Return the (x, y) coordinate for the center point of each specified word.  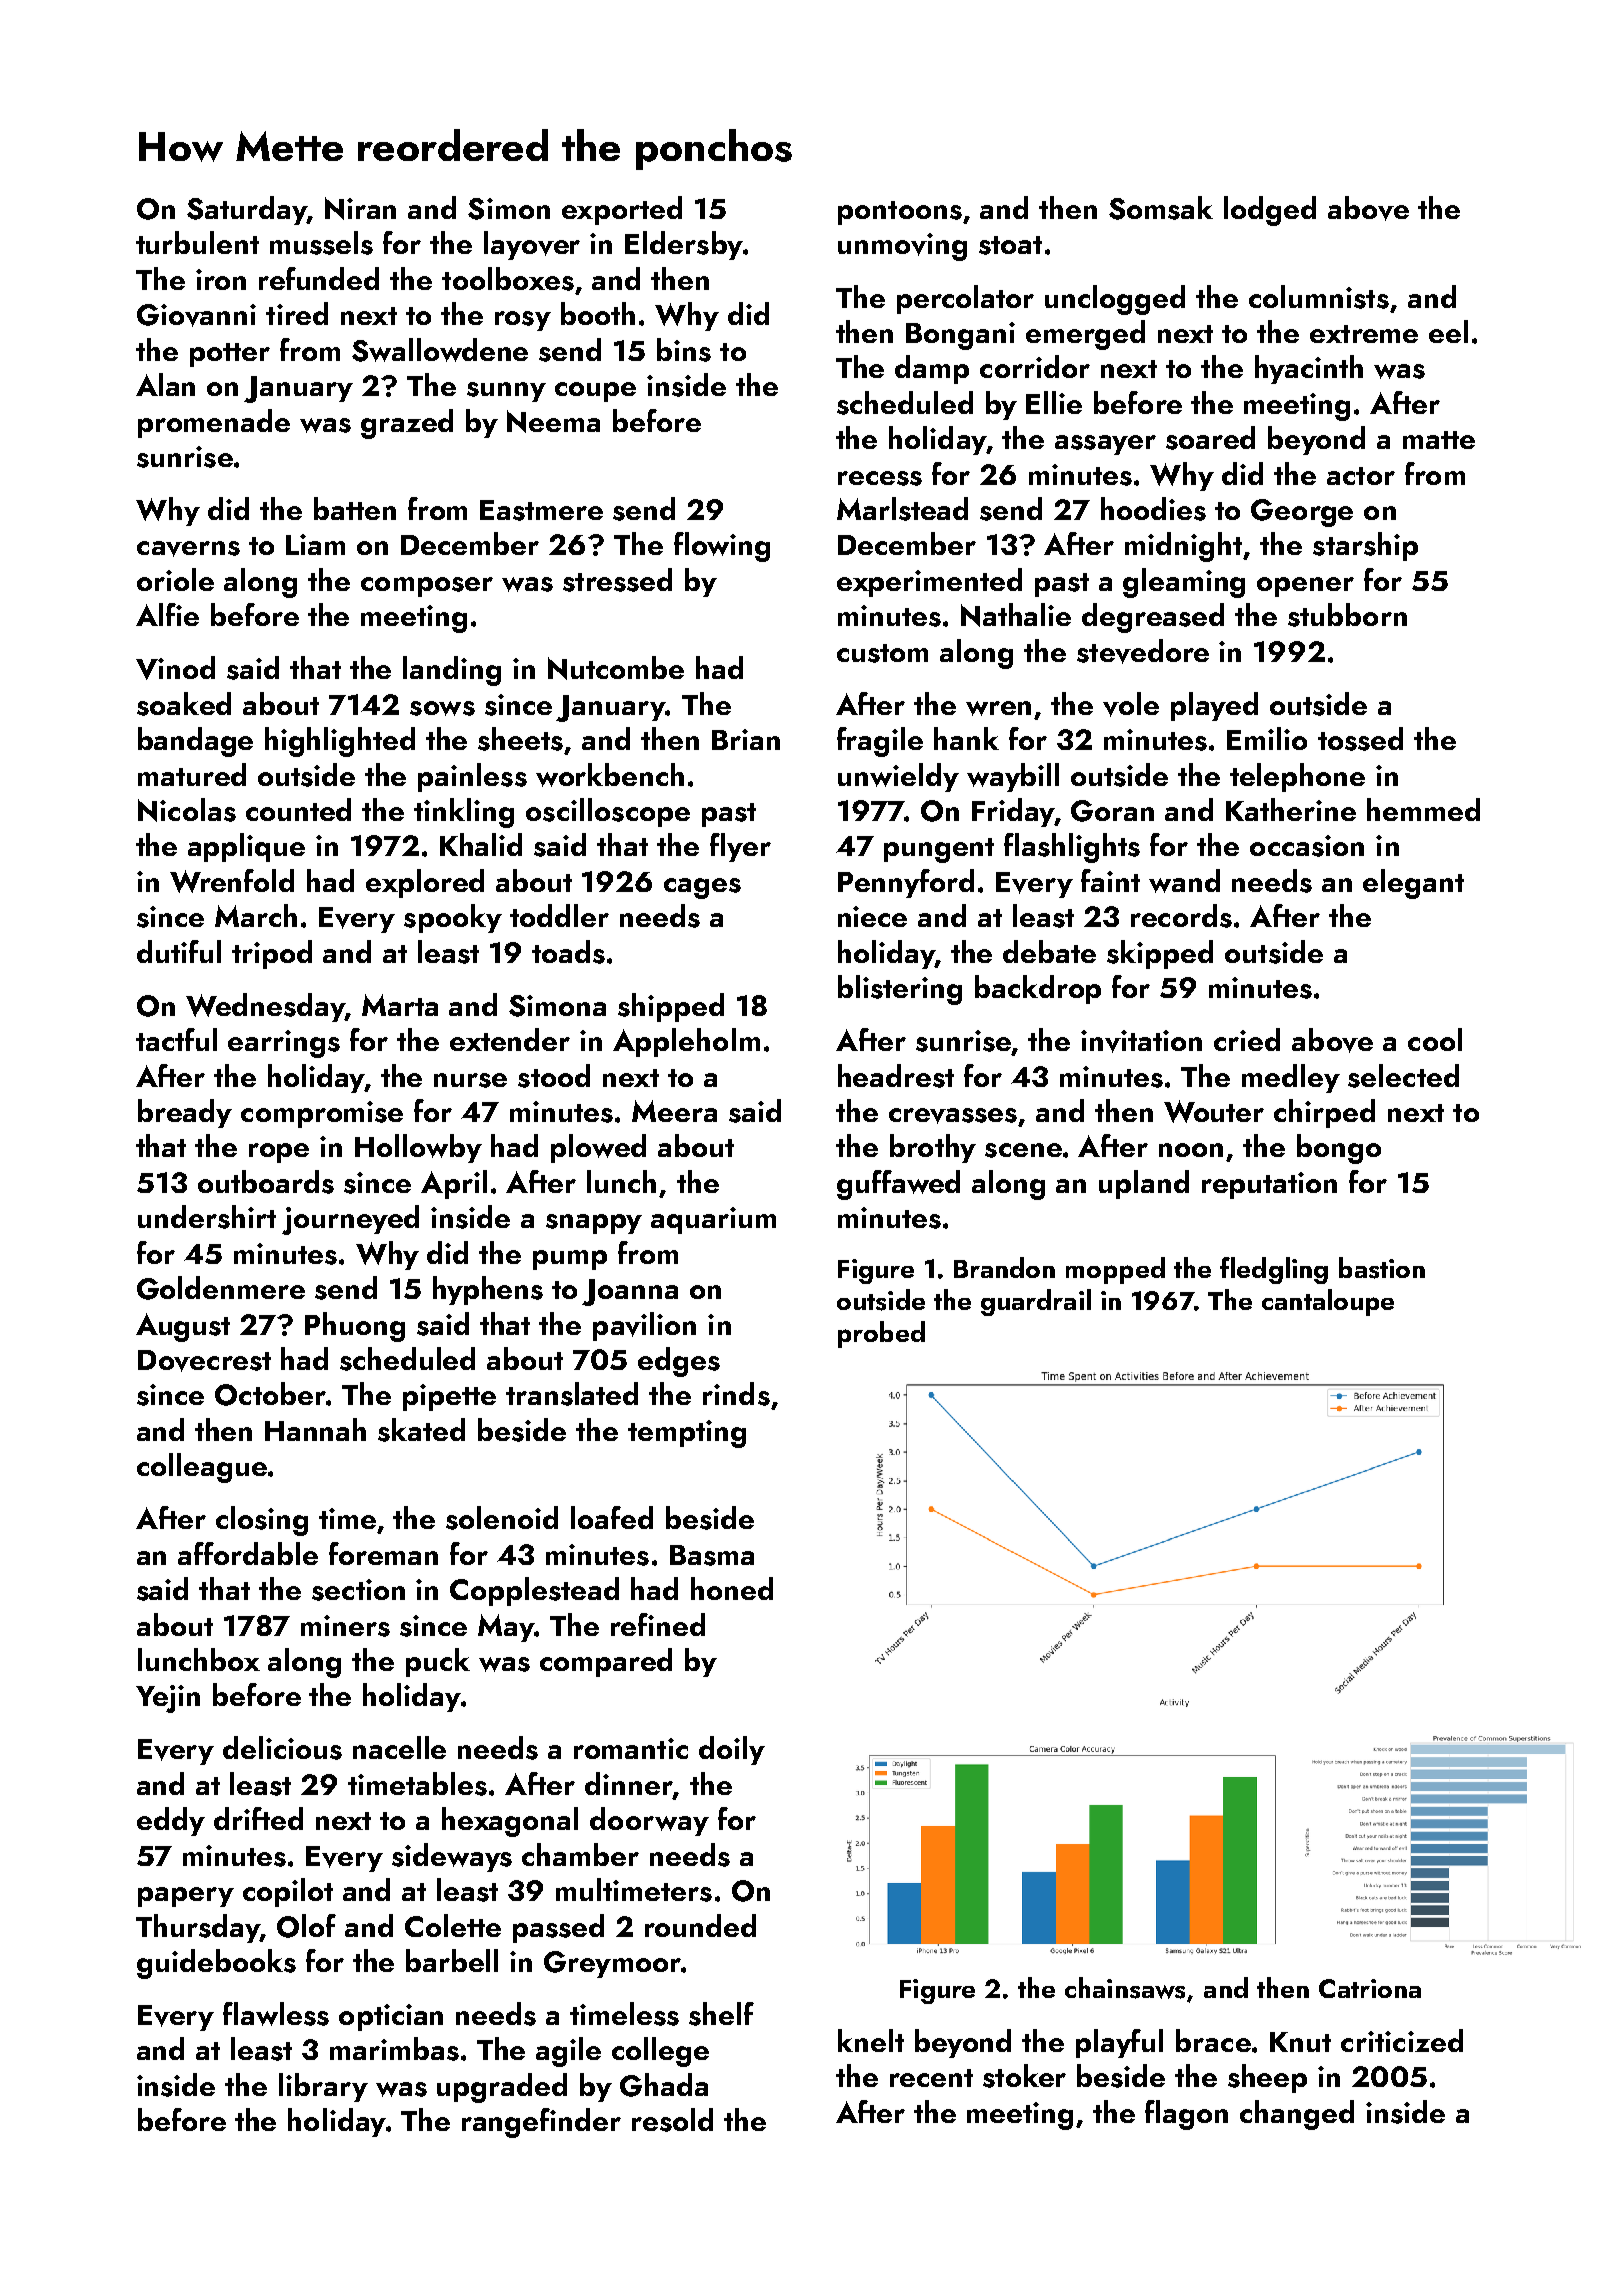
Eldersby (684, 245)
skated (421, 1430)
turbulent (197, 242)
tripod (272, 954)
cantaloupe (1328, 1302)
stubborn (1347, 615)
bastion (1382, 1268)
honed (732, 1588)
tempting (687, 1434)
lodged (1270, 211)
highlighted (340, 742)
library (323, 2087)
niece (872, 916)
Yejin (168, 1699)
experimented (929, 582)
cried (1247, 1039)
